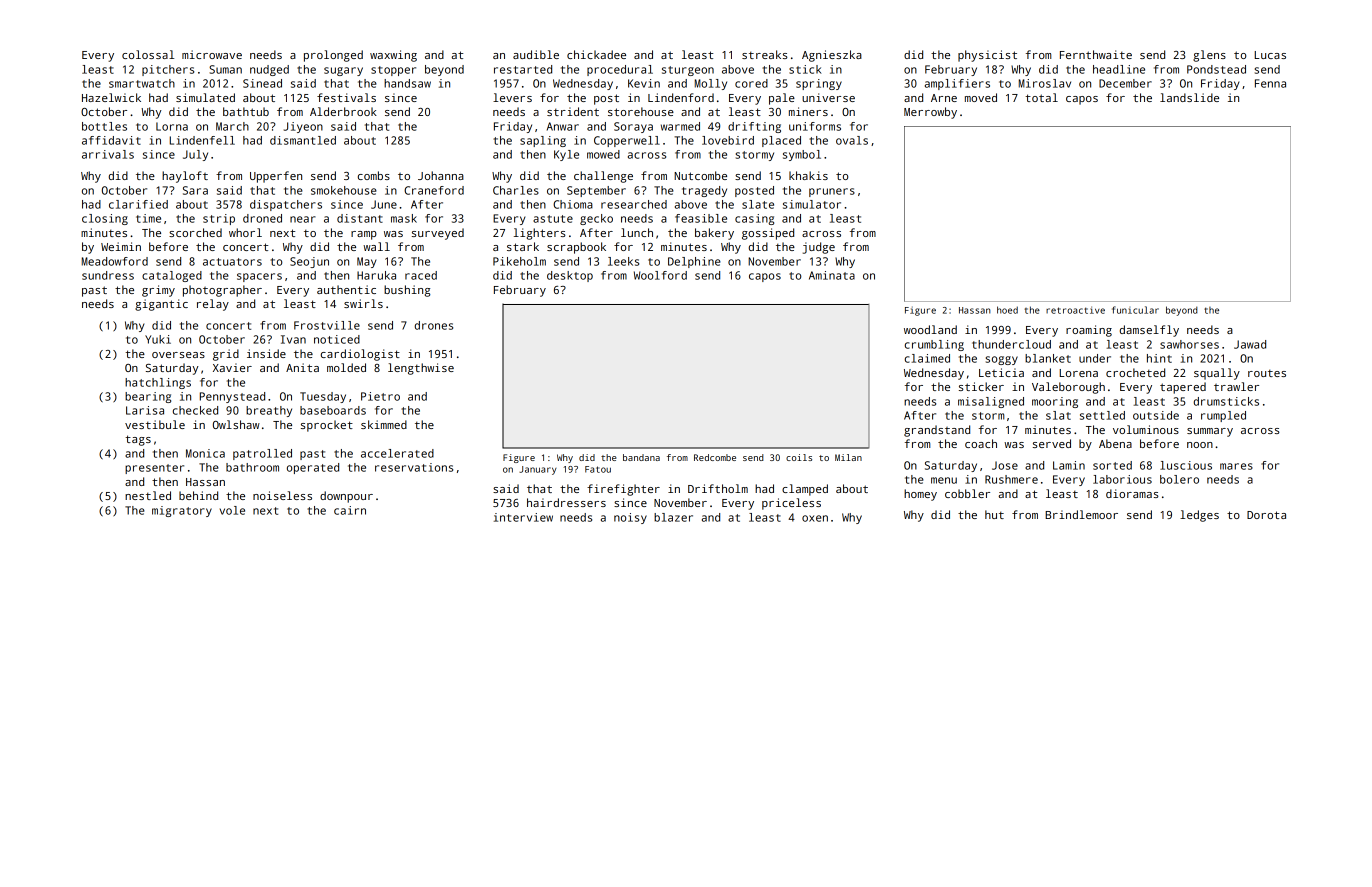 The width and height of the page is (1372, 887). What do you see at coordinates (603, 177) in the page?
I see `challenge` at bounding box center [603, 177].
